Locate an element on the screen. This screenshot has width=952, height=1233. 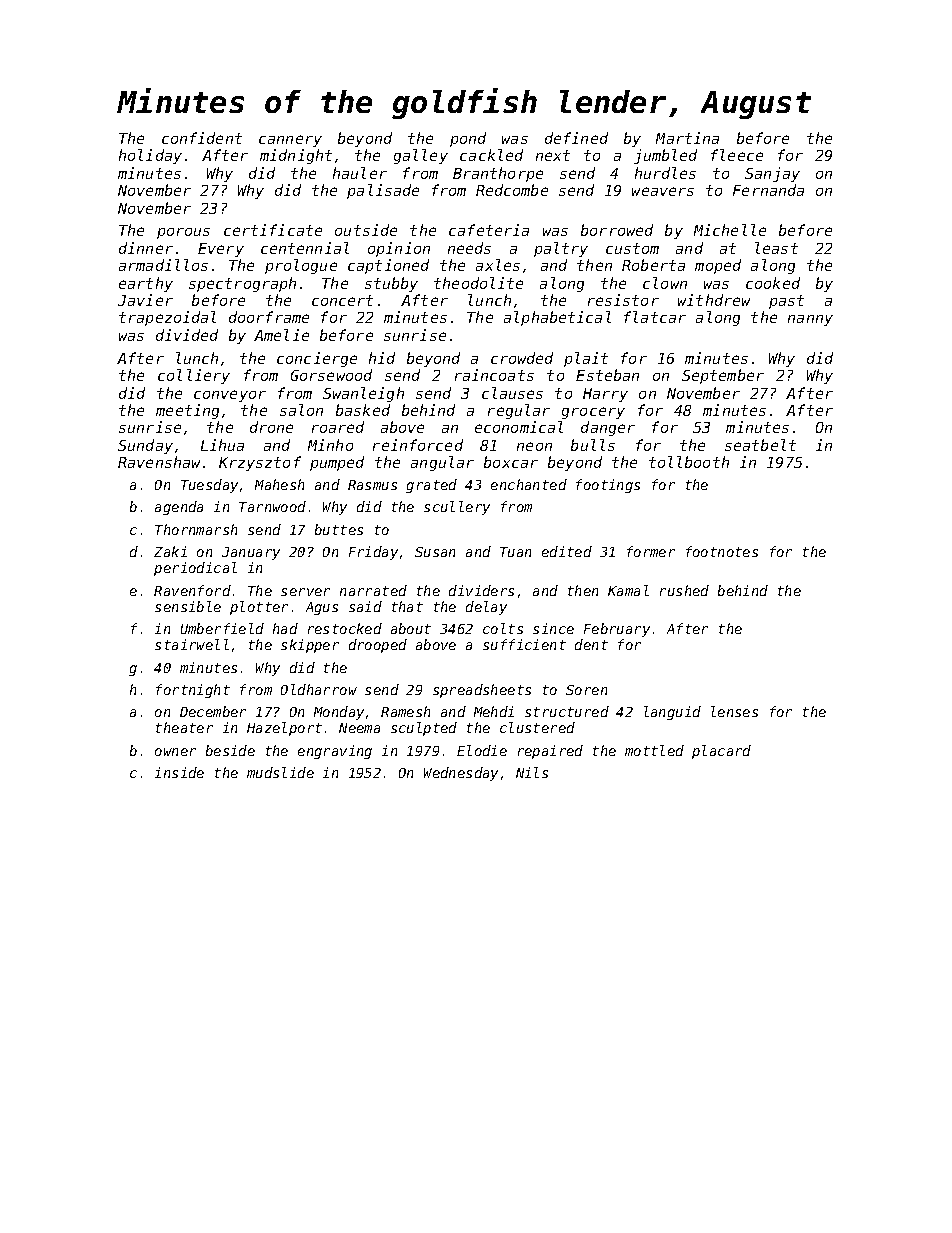
paltry is located at coordinates (561, 249).
